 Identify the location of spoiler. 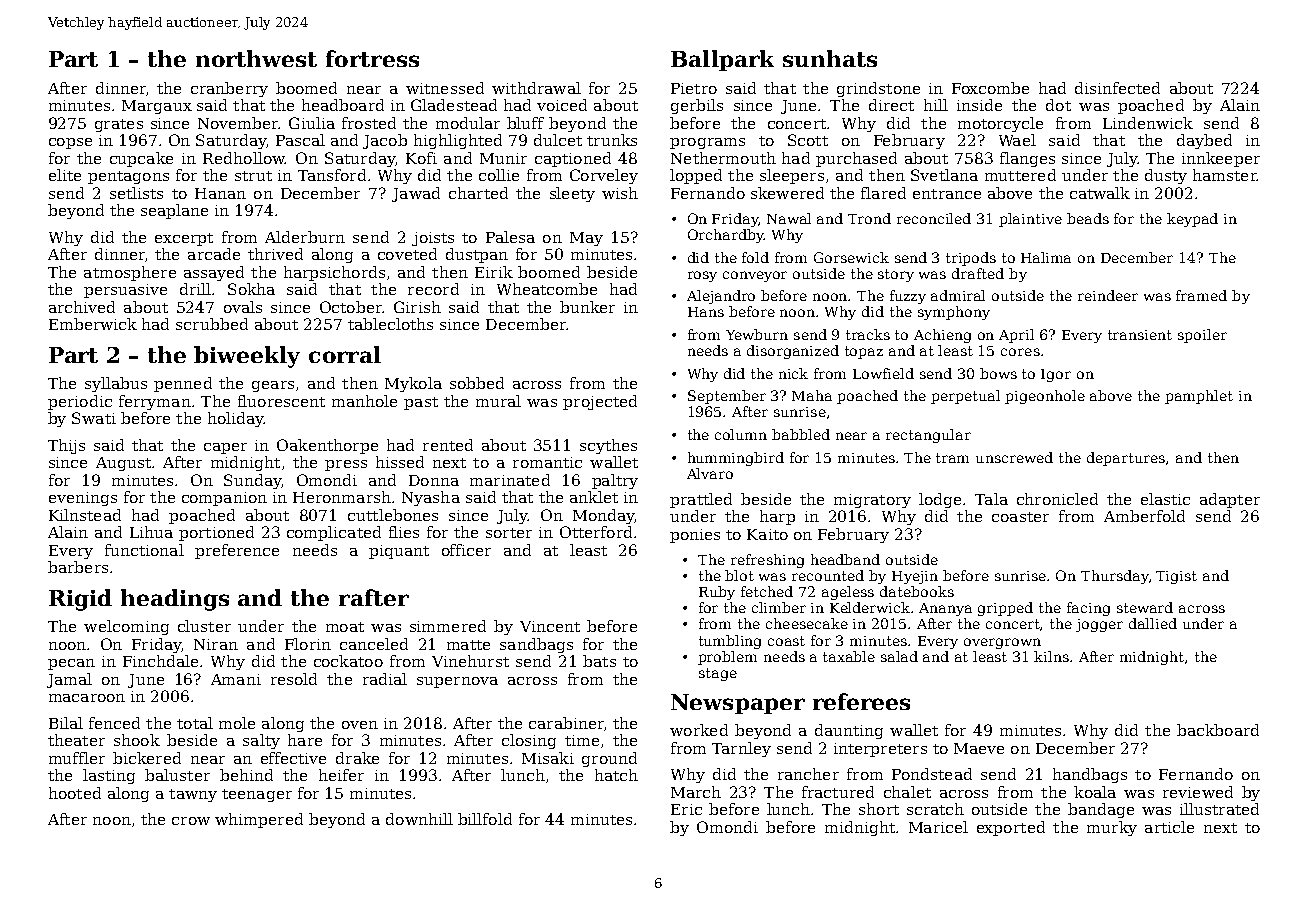
(1202, 336).
